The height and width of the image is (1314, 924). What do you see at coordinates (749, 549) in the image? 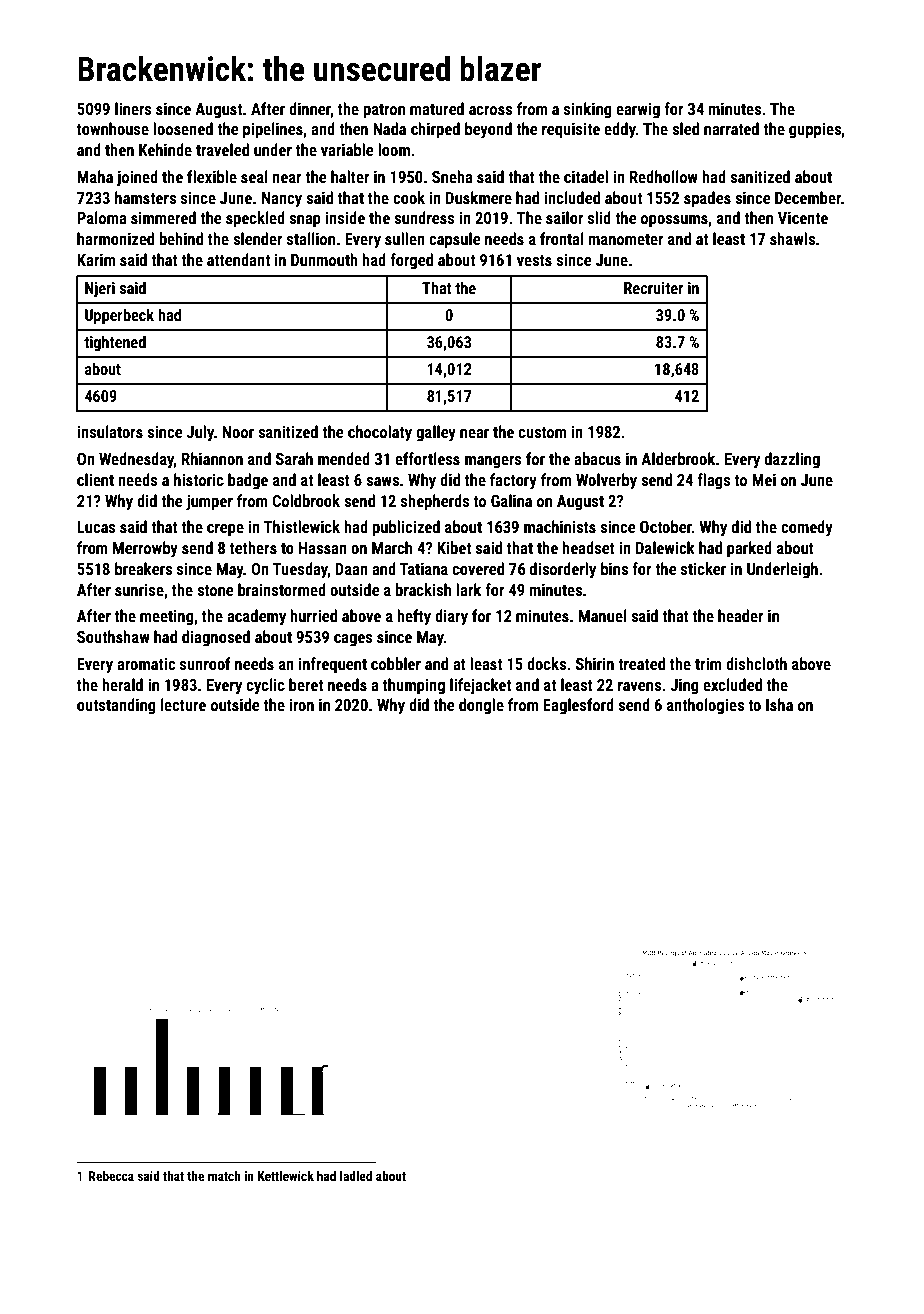
I see `parked` at bounding box center [749, 549].
